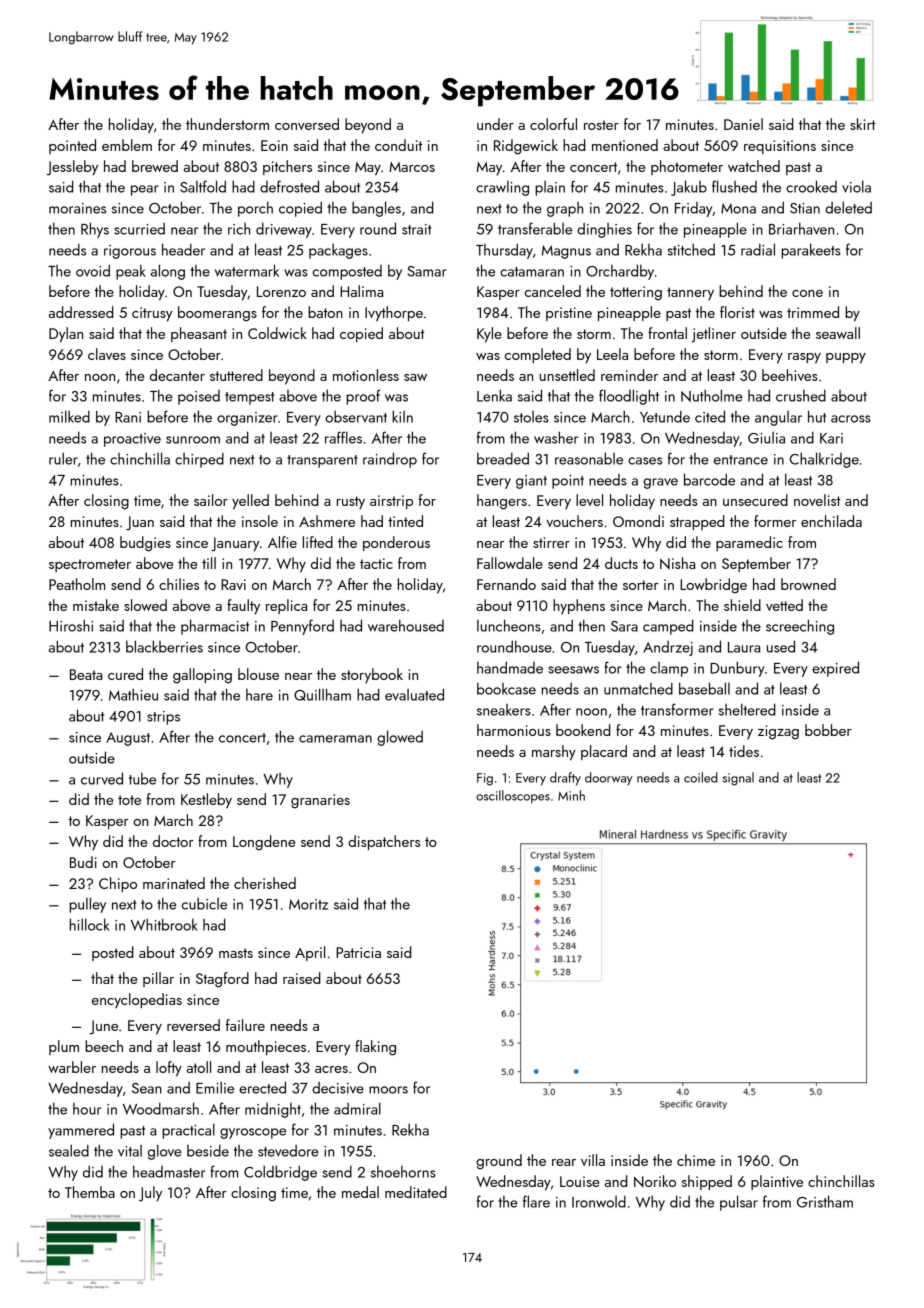 This screenshot has width=924, height=1308. I want to click on emblem, so click(127, 145).
